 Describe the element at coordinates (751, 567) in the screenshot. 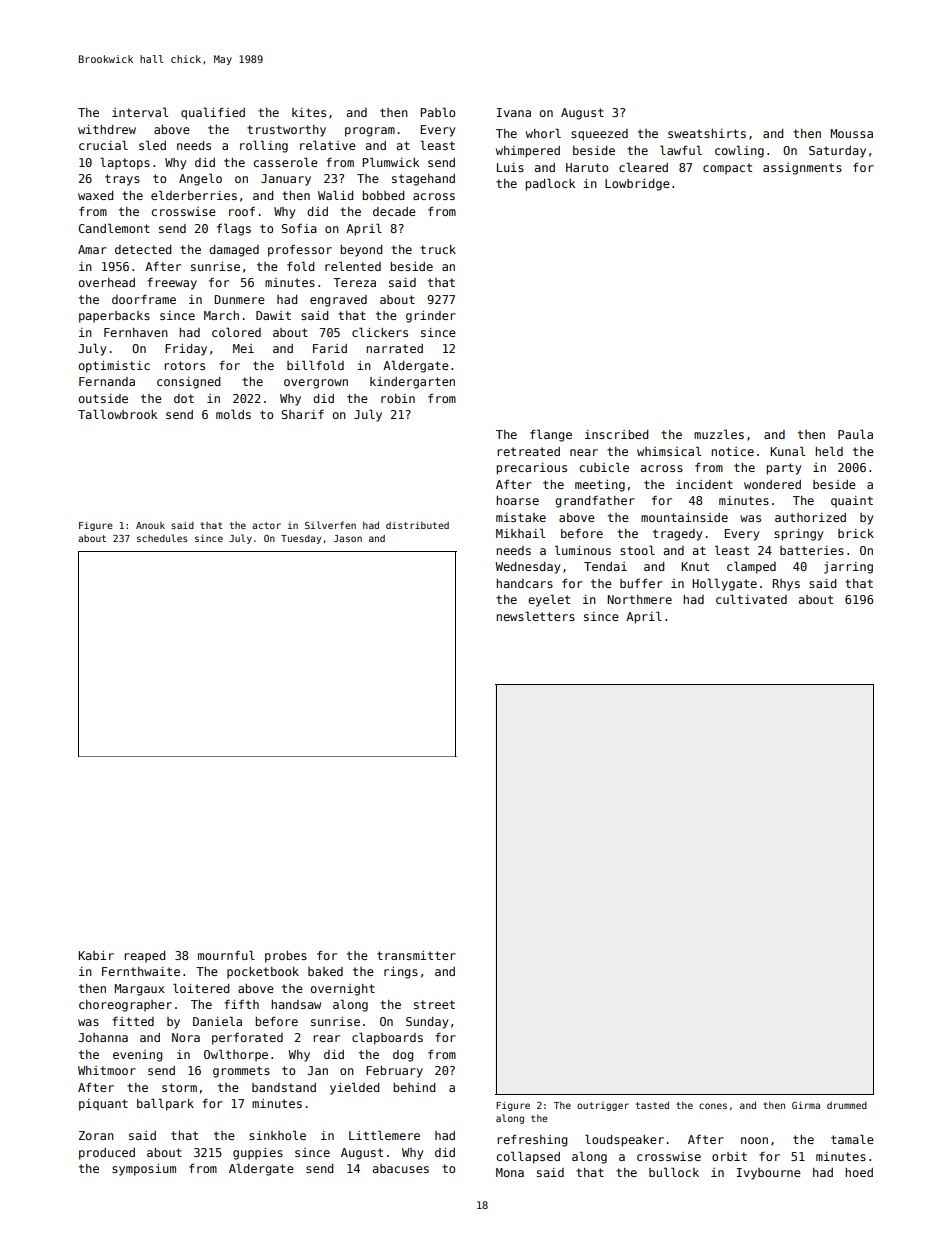

I see `clamped` at that location.
